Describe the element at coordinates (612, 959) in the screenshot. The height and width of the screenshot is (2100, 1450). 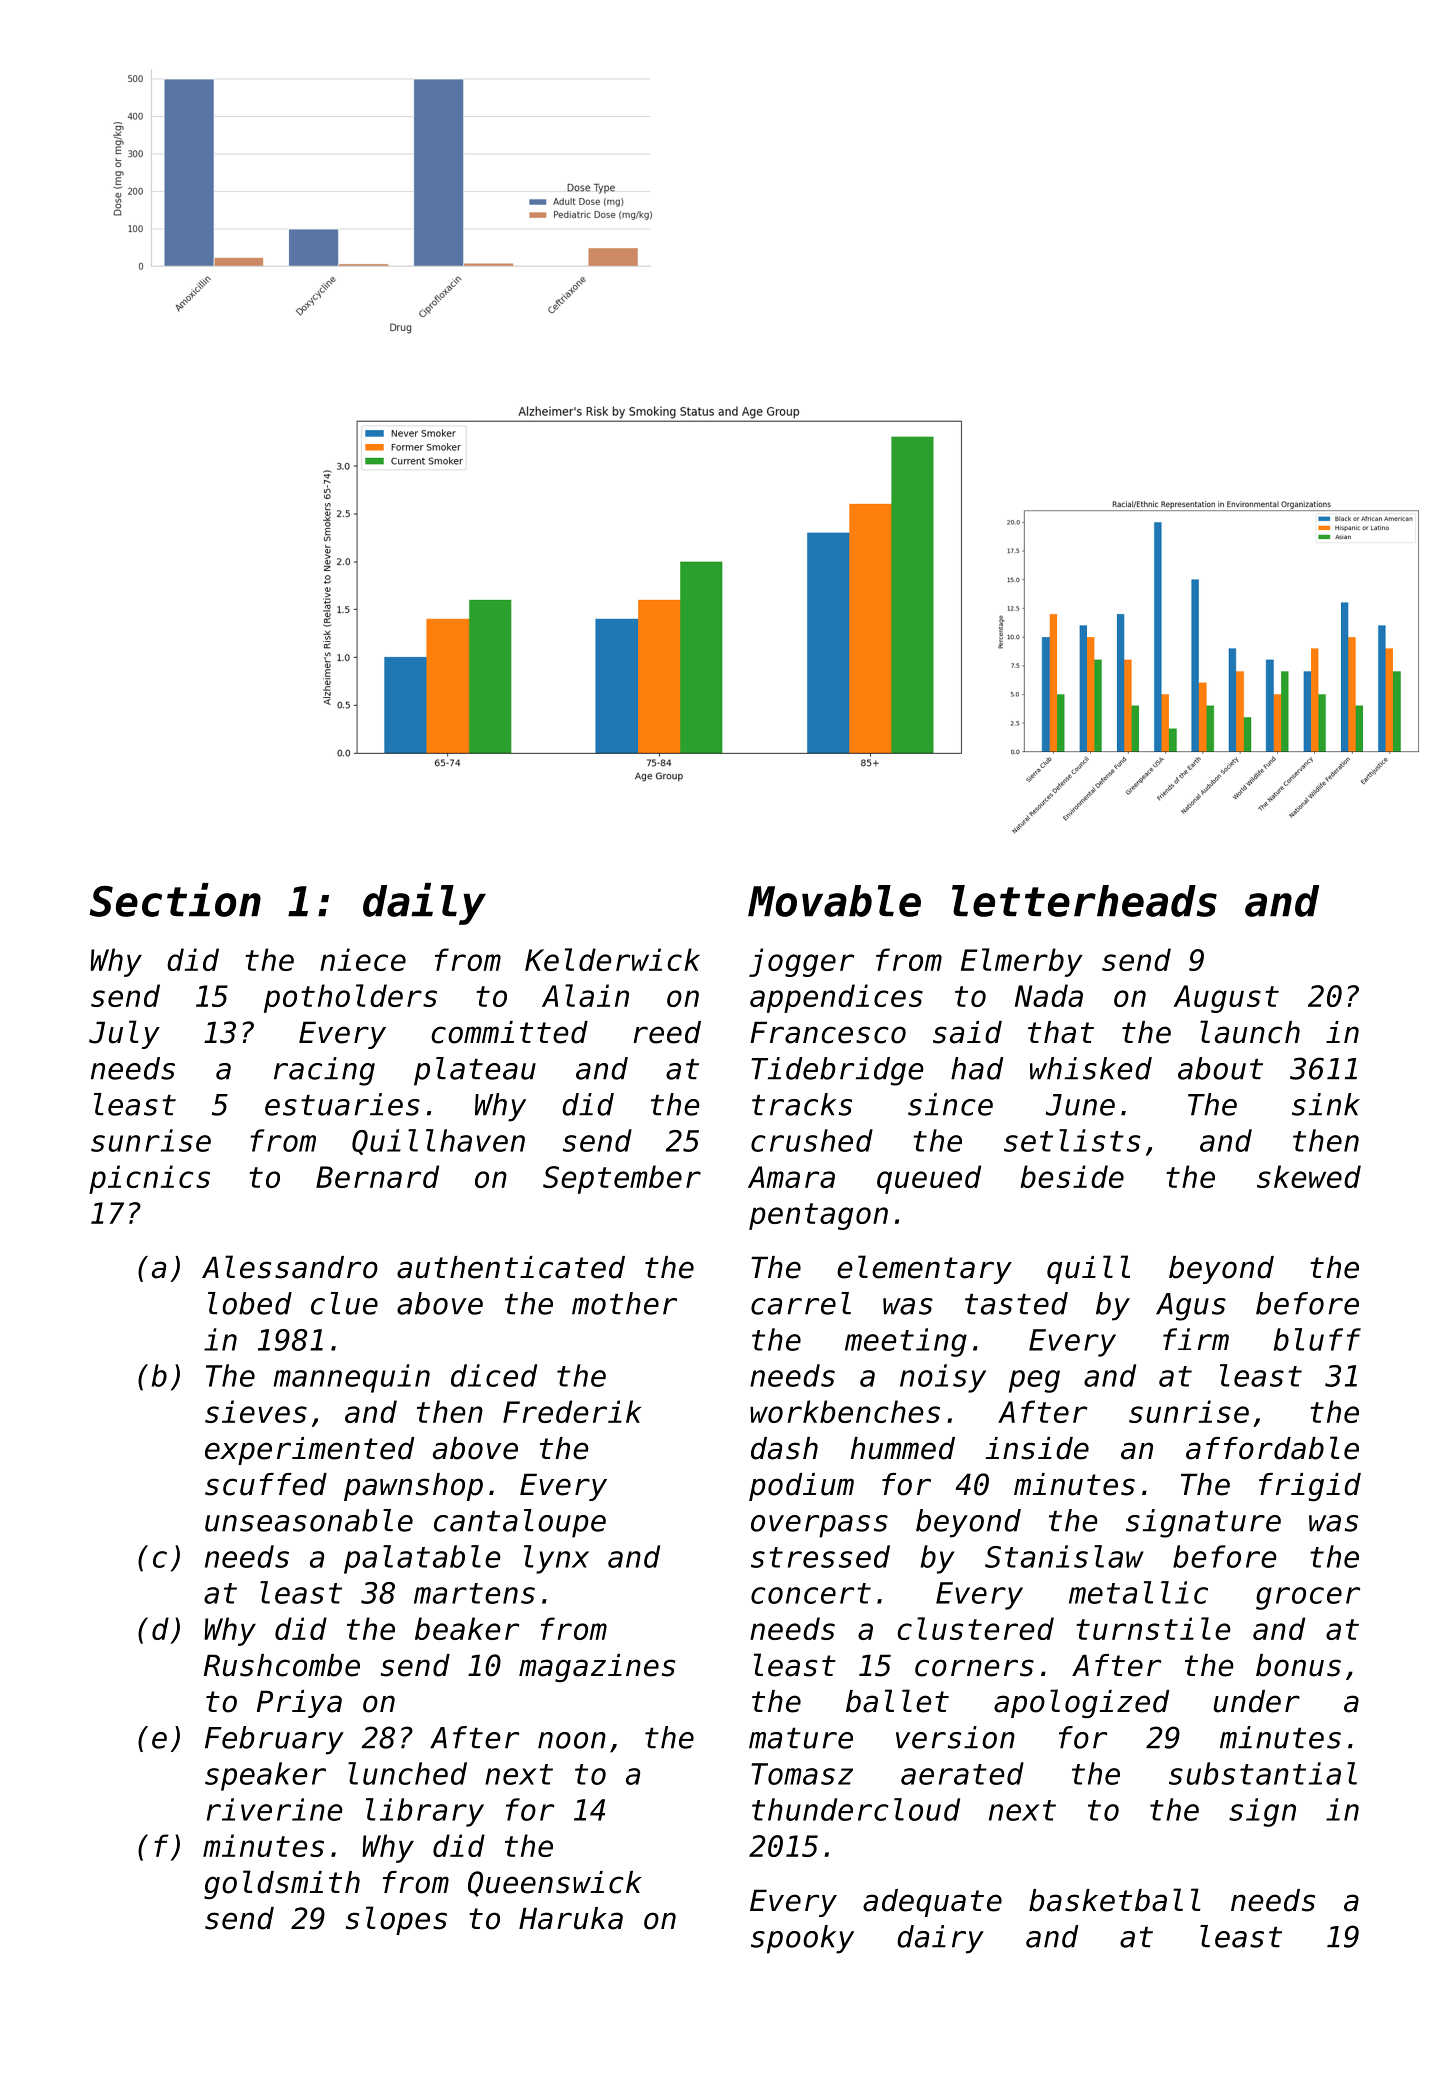
I see `Kelderwick` at that location.
